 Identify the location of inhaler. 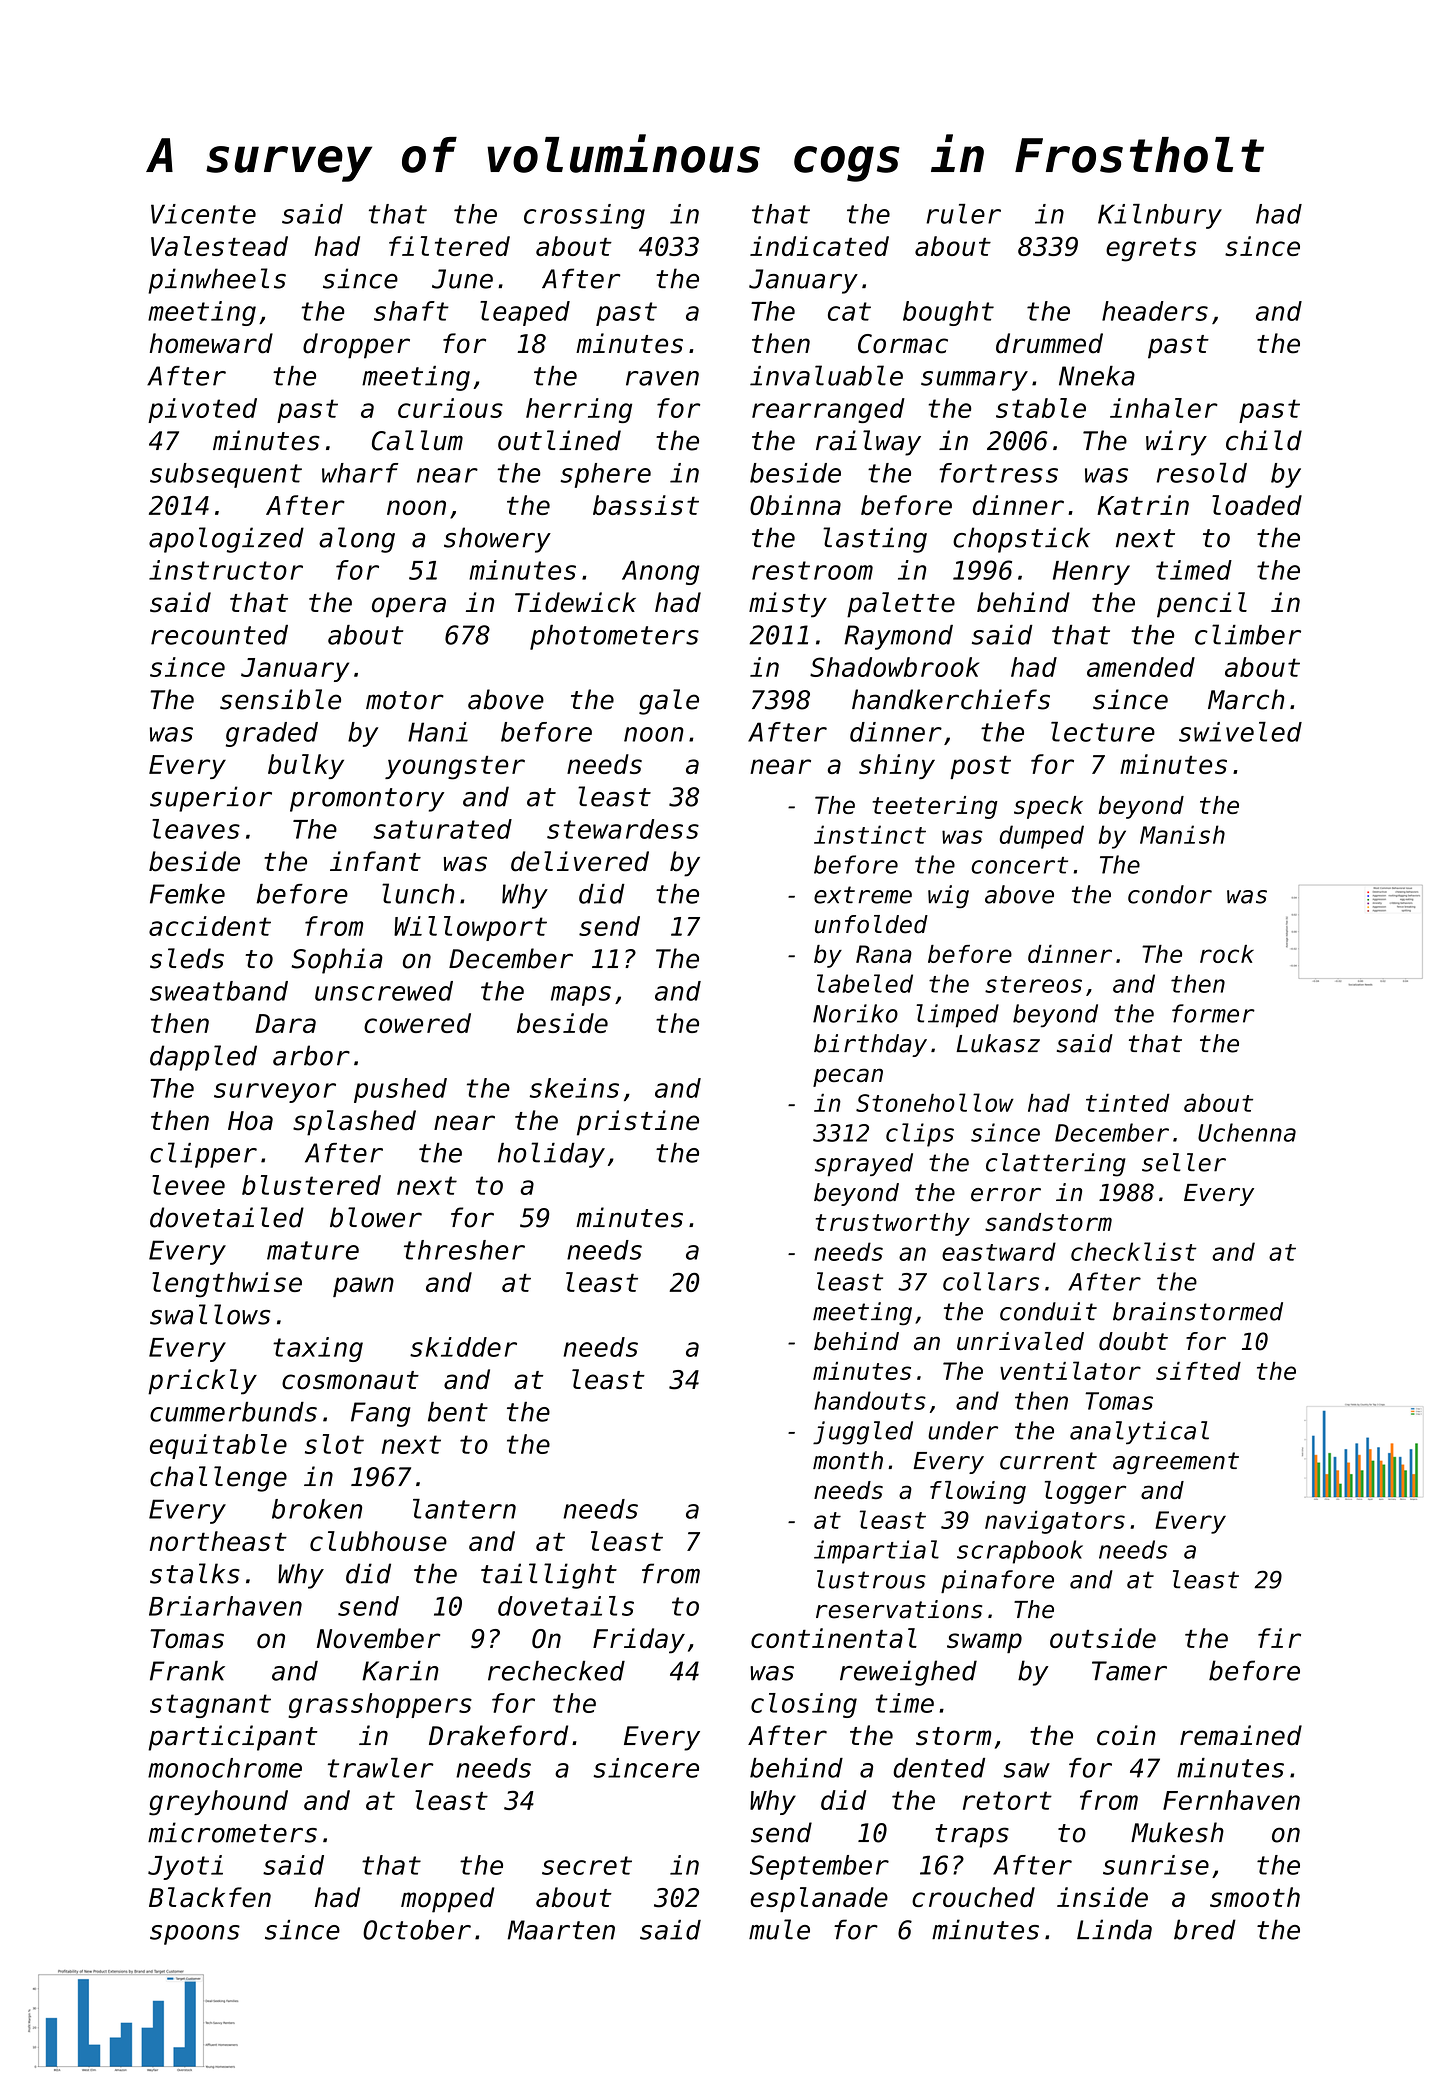
(1164, 408).
